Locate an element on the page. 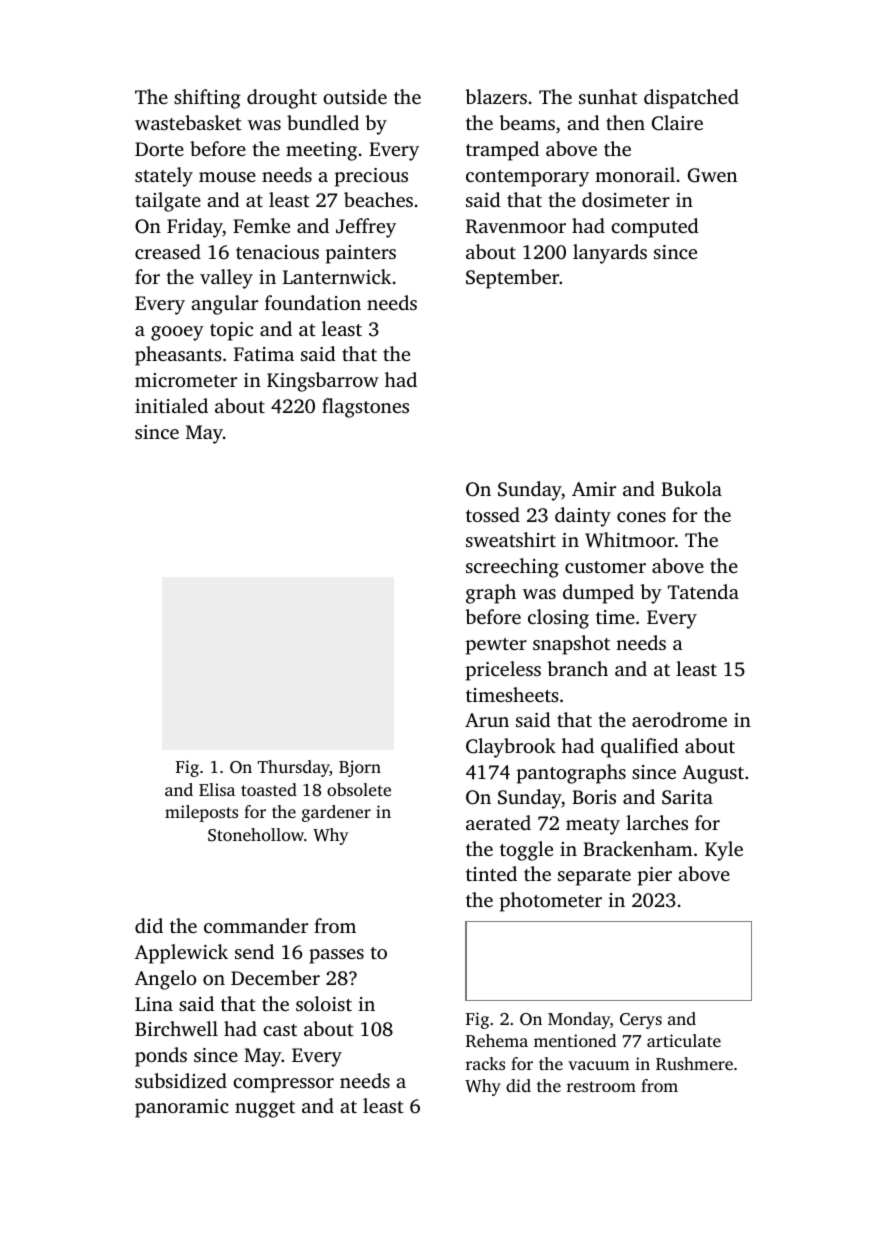 The height and width of the page is (1258, 887). Bjorn is located at coordinates (360, 768).
